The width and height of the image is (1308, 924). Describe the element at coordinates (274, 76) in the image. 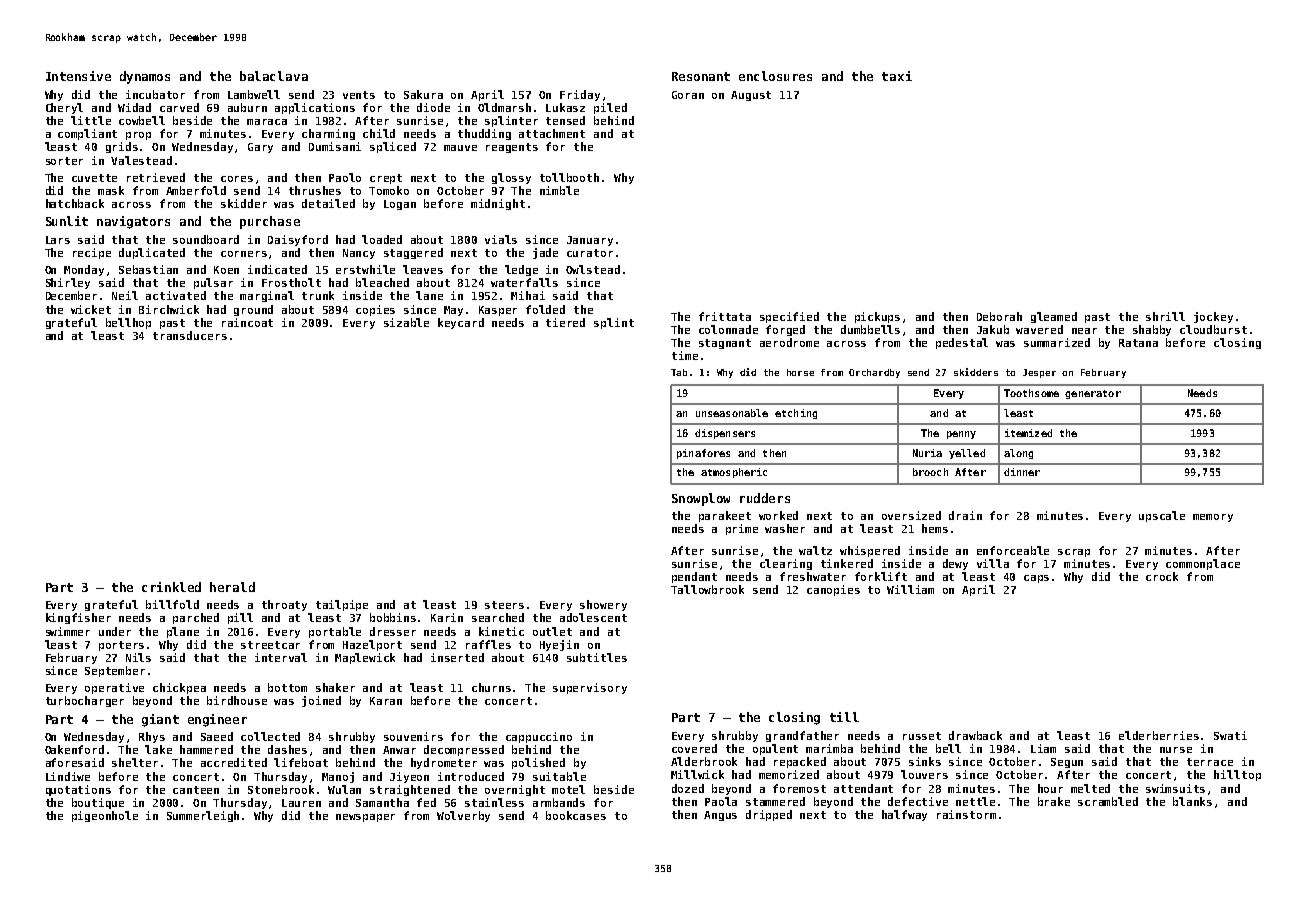

I see `balaclava` at that location.
